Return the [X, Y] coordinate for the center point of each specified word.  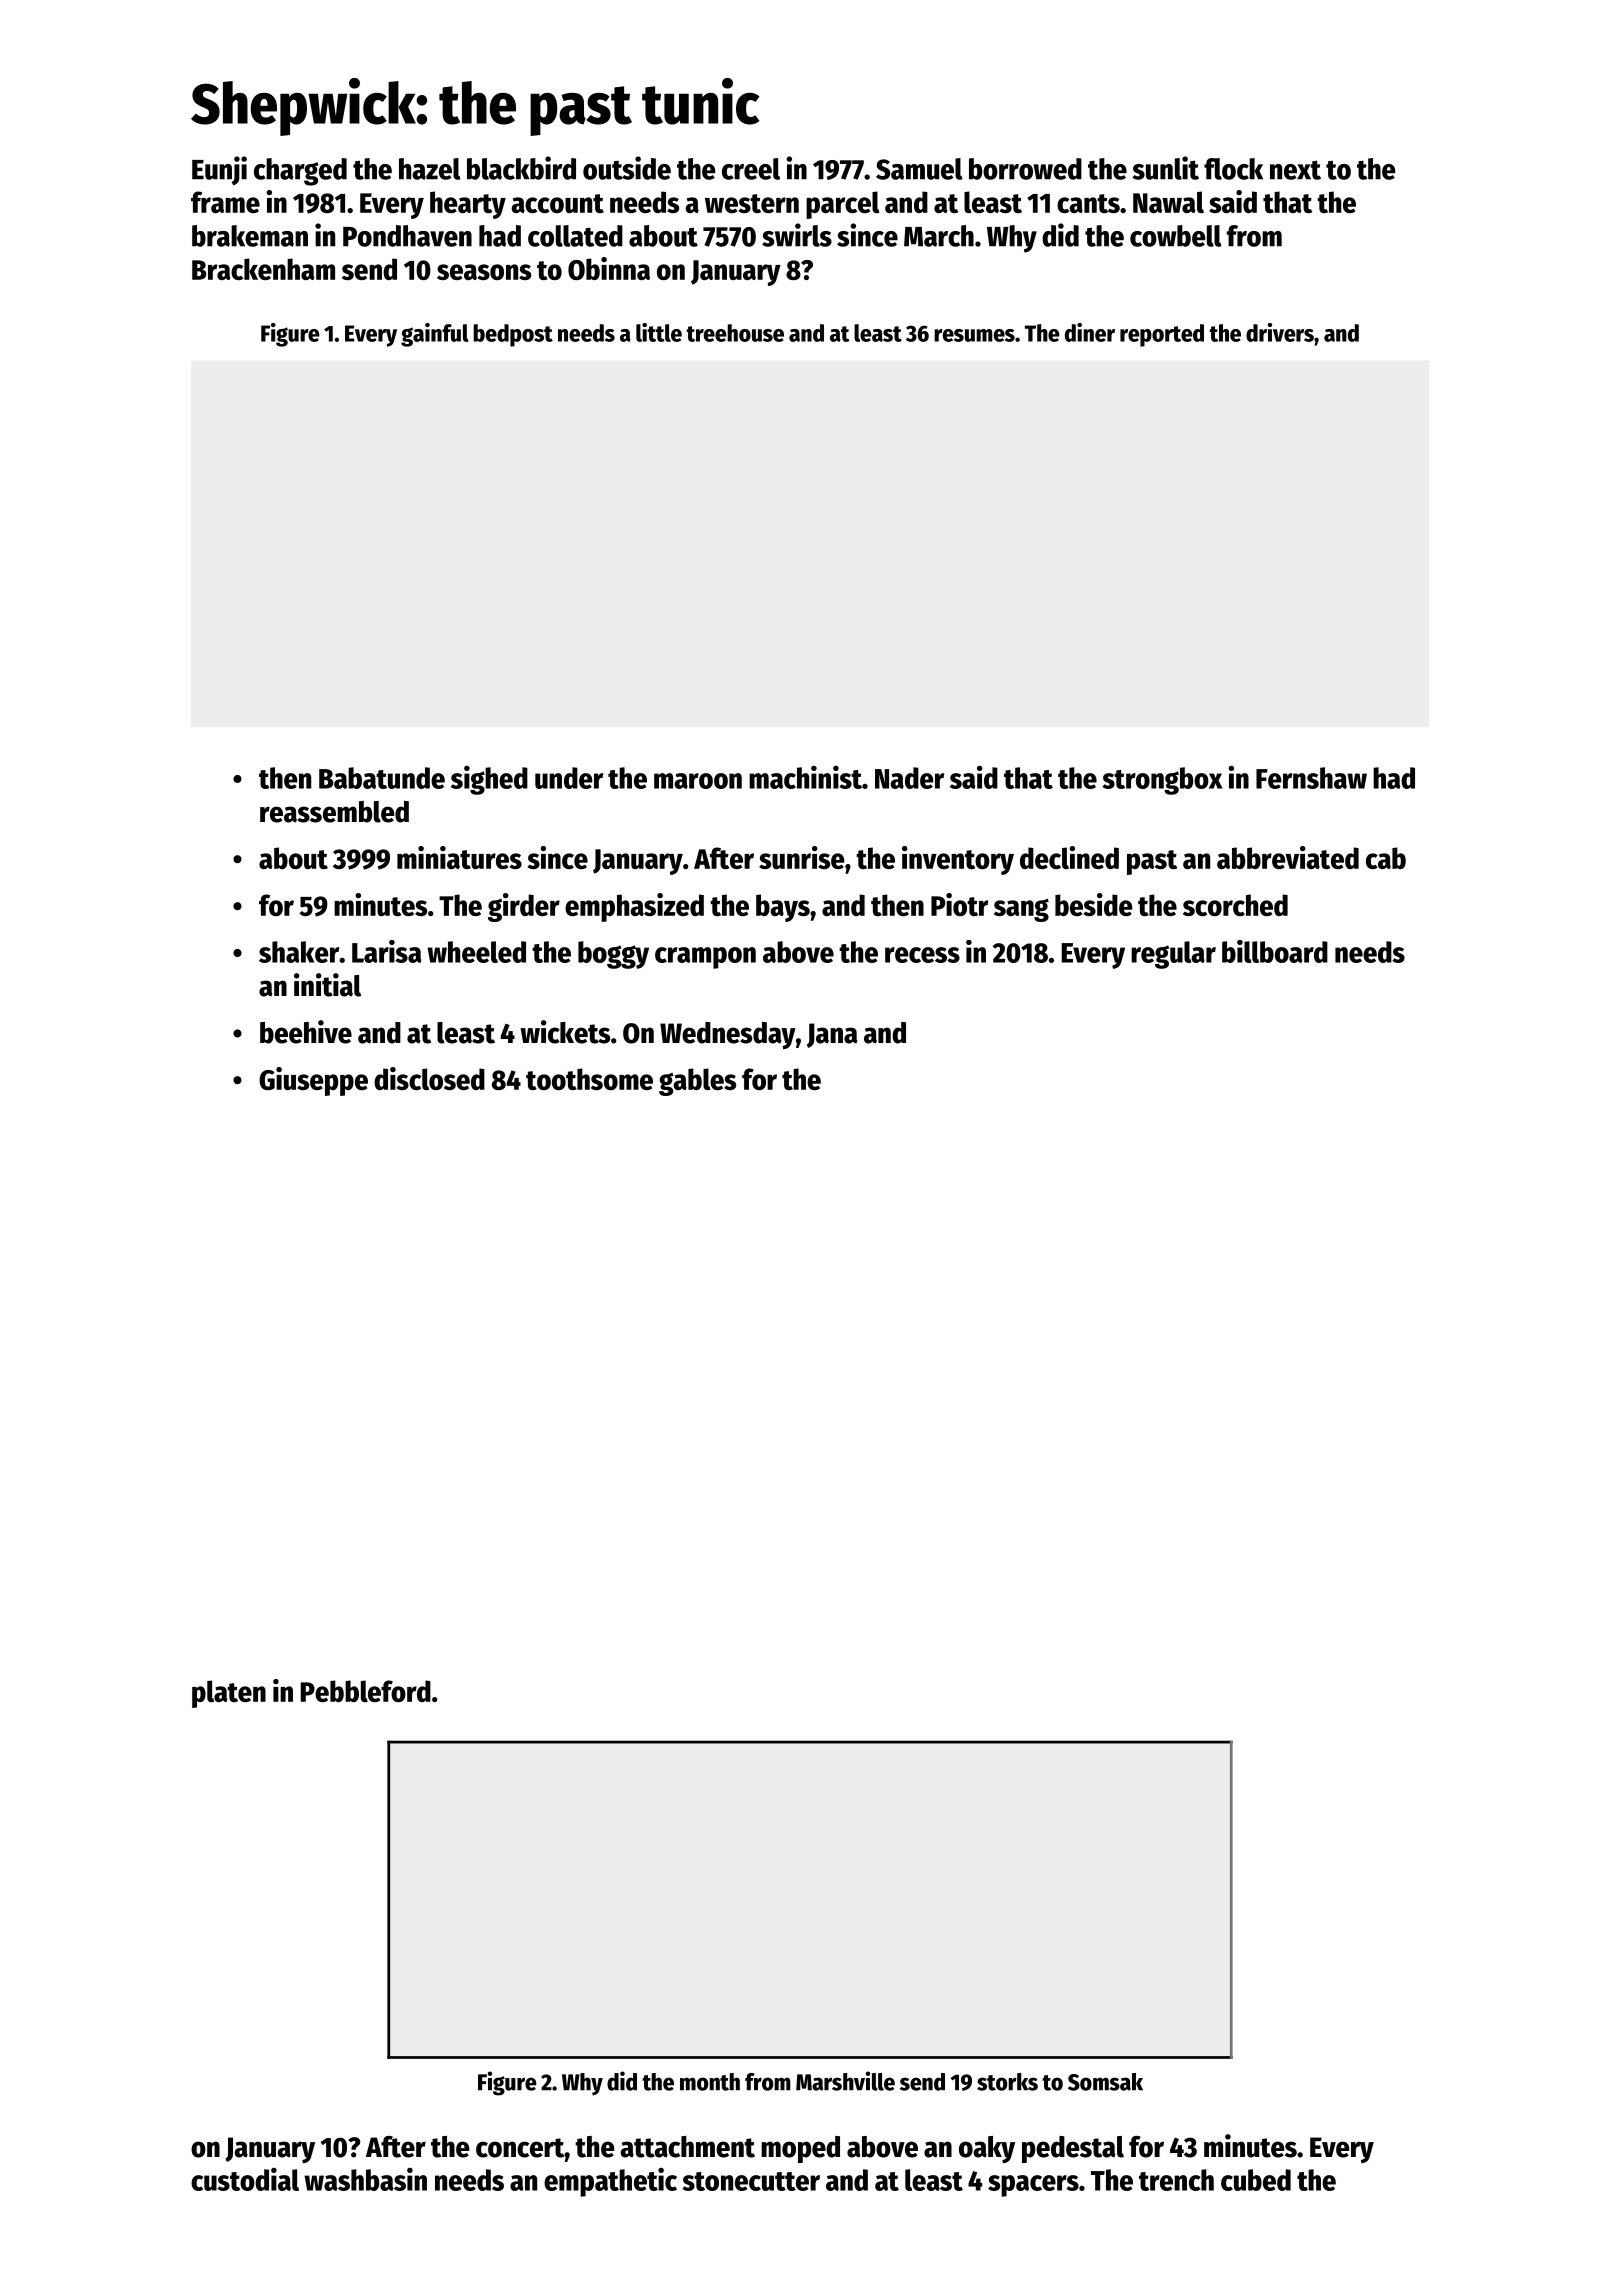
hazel [429, 169]
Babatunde [382, 778]
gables [697, 1082]
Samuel [919, 169]
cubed [1256, 2180]
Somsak [1105, 2082]
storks [1007, 2082]
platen [229, 1694]
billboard [1275, 951]
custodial [245, 2179]
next [1295, 170]
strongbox [1162, 781]
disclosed [429, 1078]
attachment [687, 2147]
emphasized [634, 907]
